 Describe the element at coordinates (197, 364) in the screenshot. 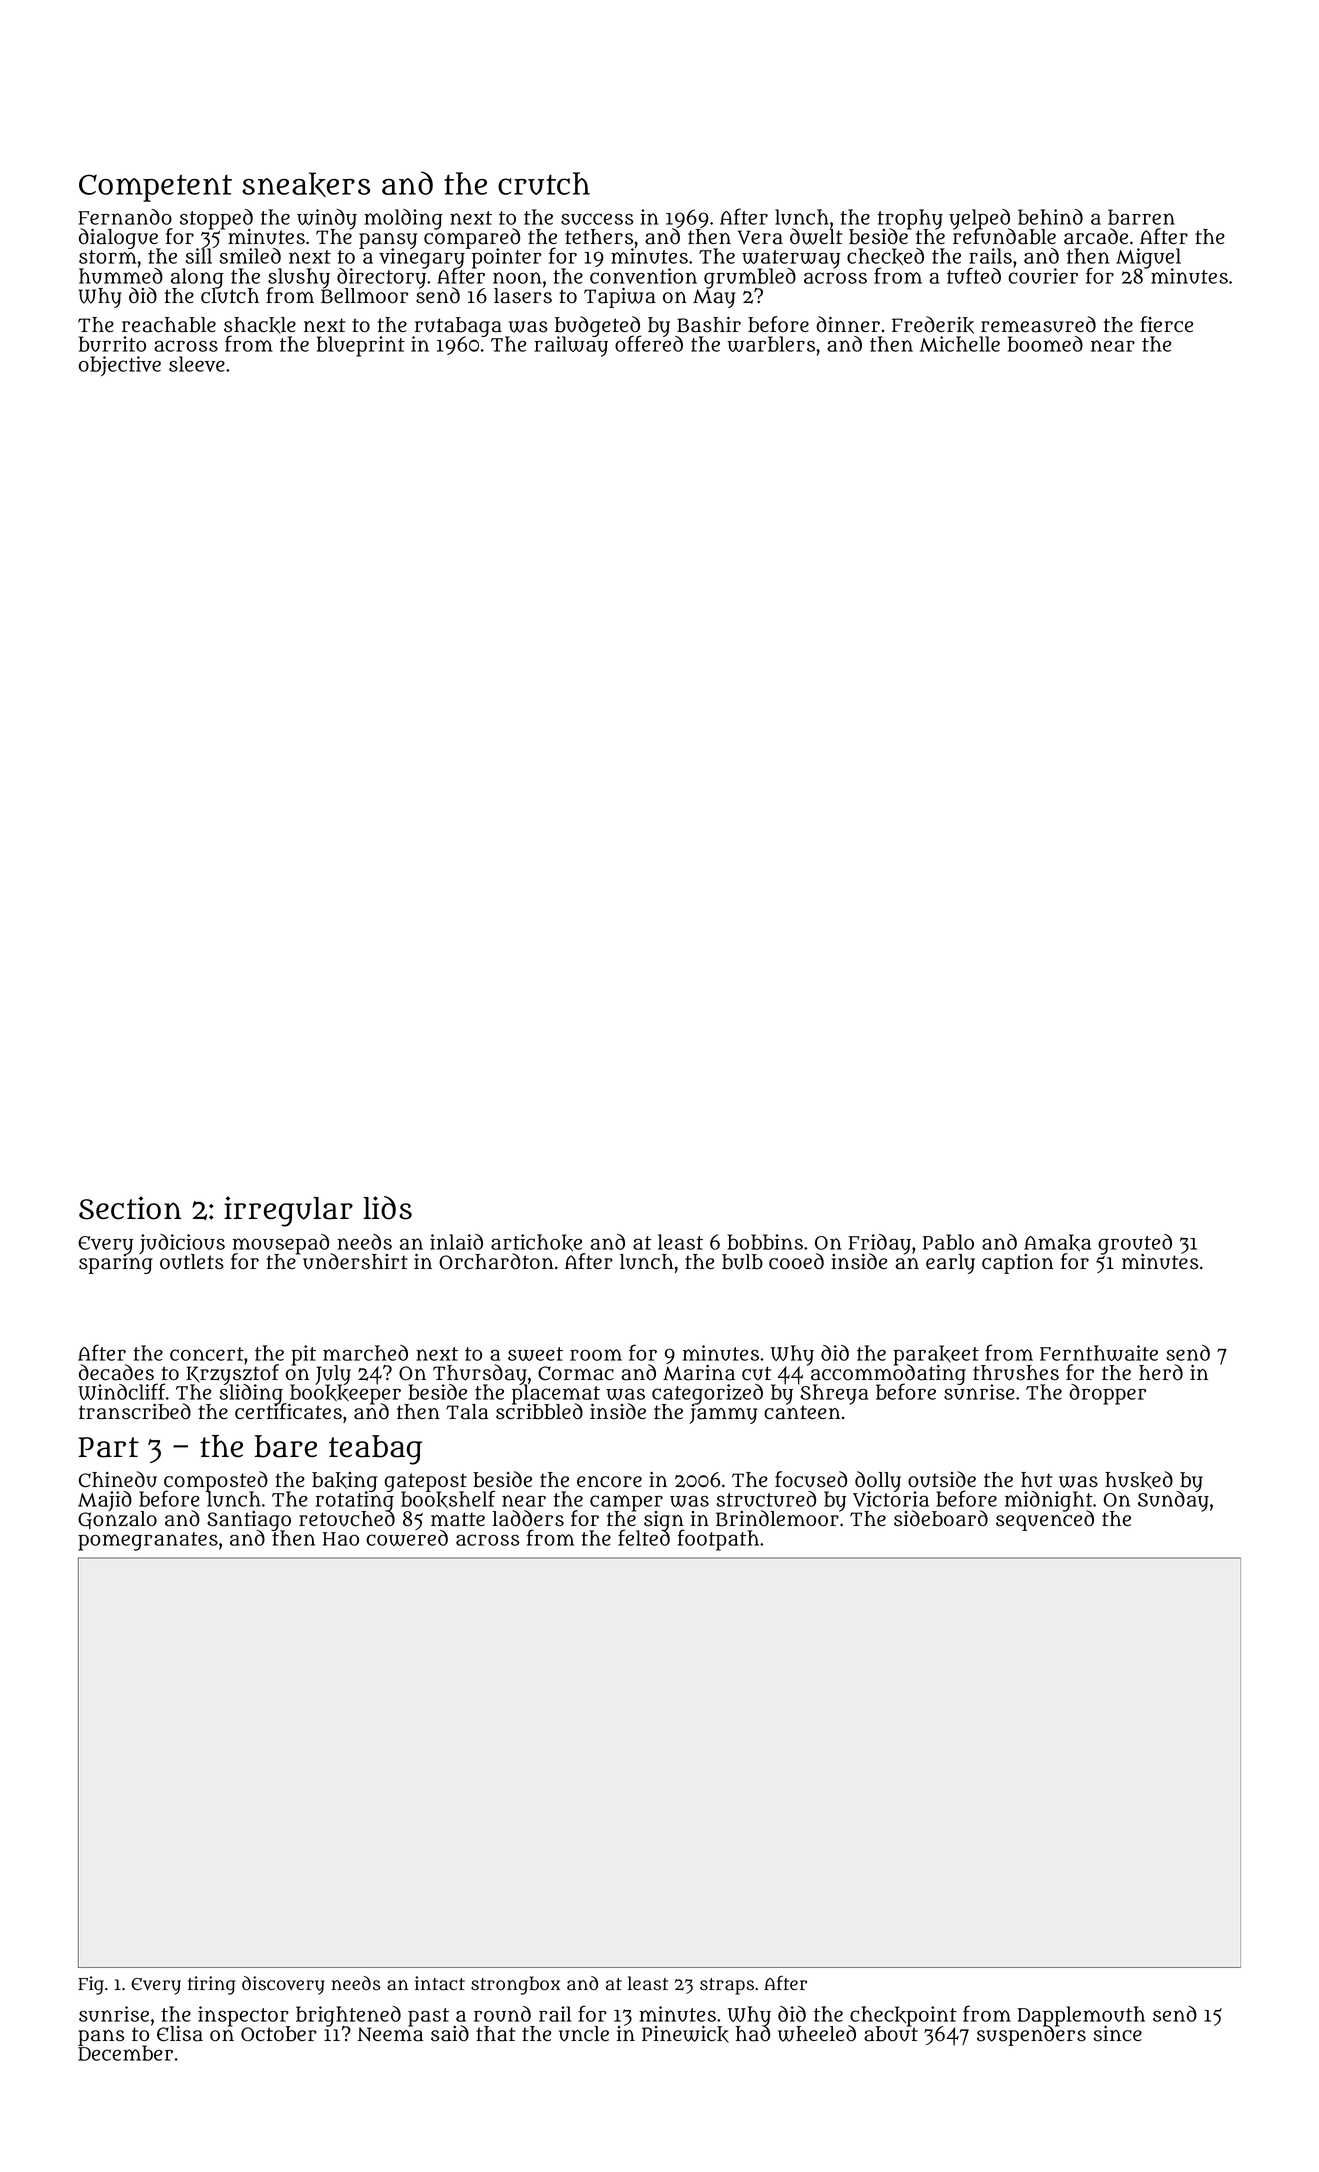

I see `sleeve` at that location.
